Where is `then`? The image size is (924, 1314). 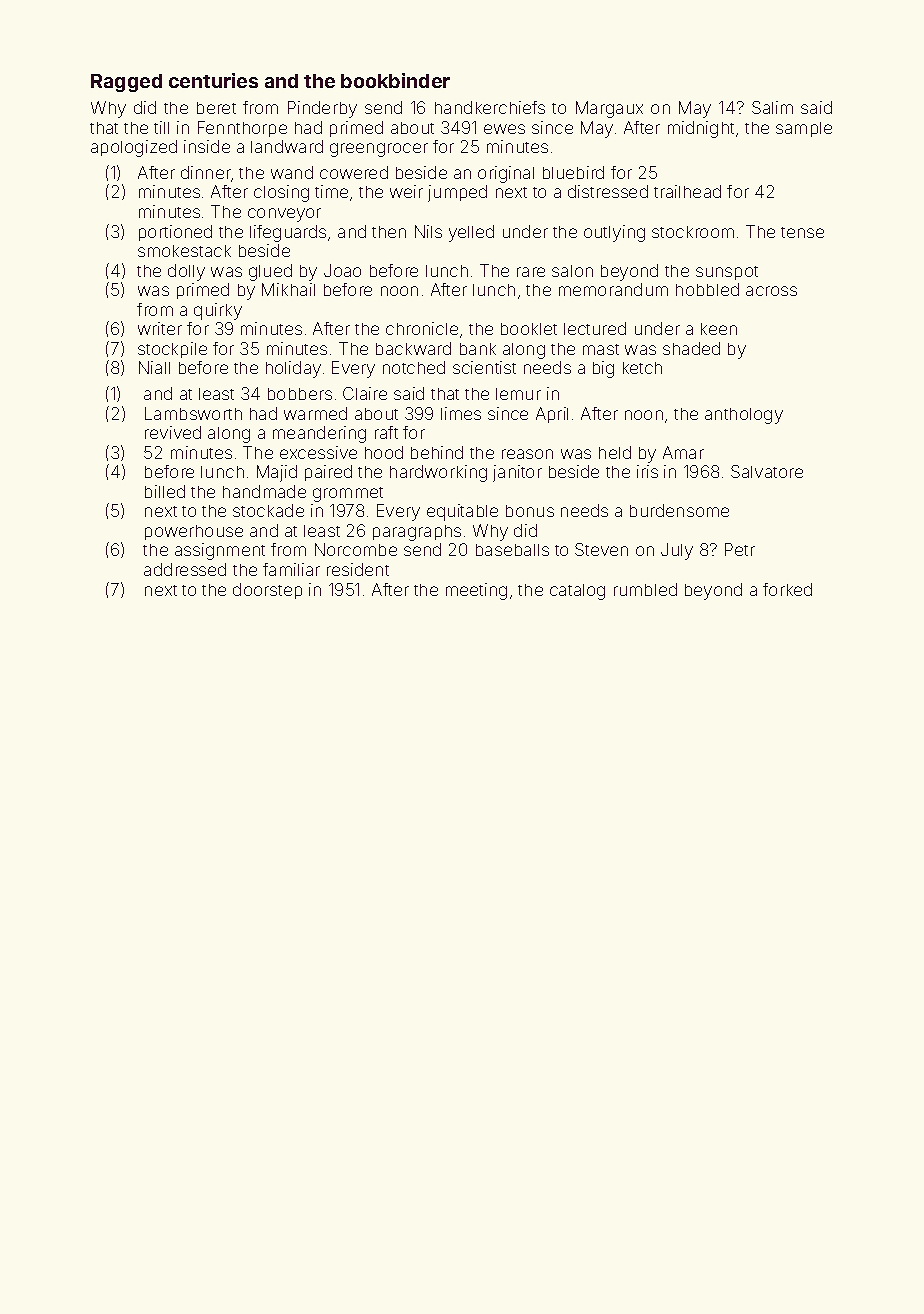
then is located at coordinates (389, 232).
